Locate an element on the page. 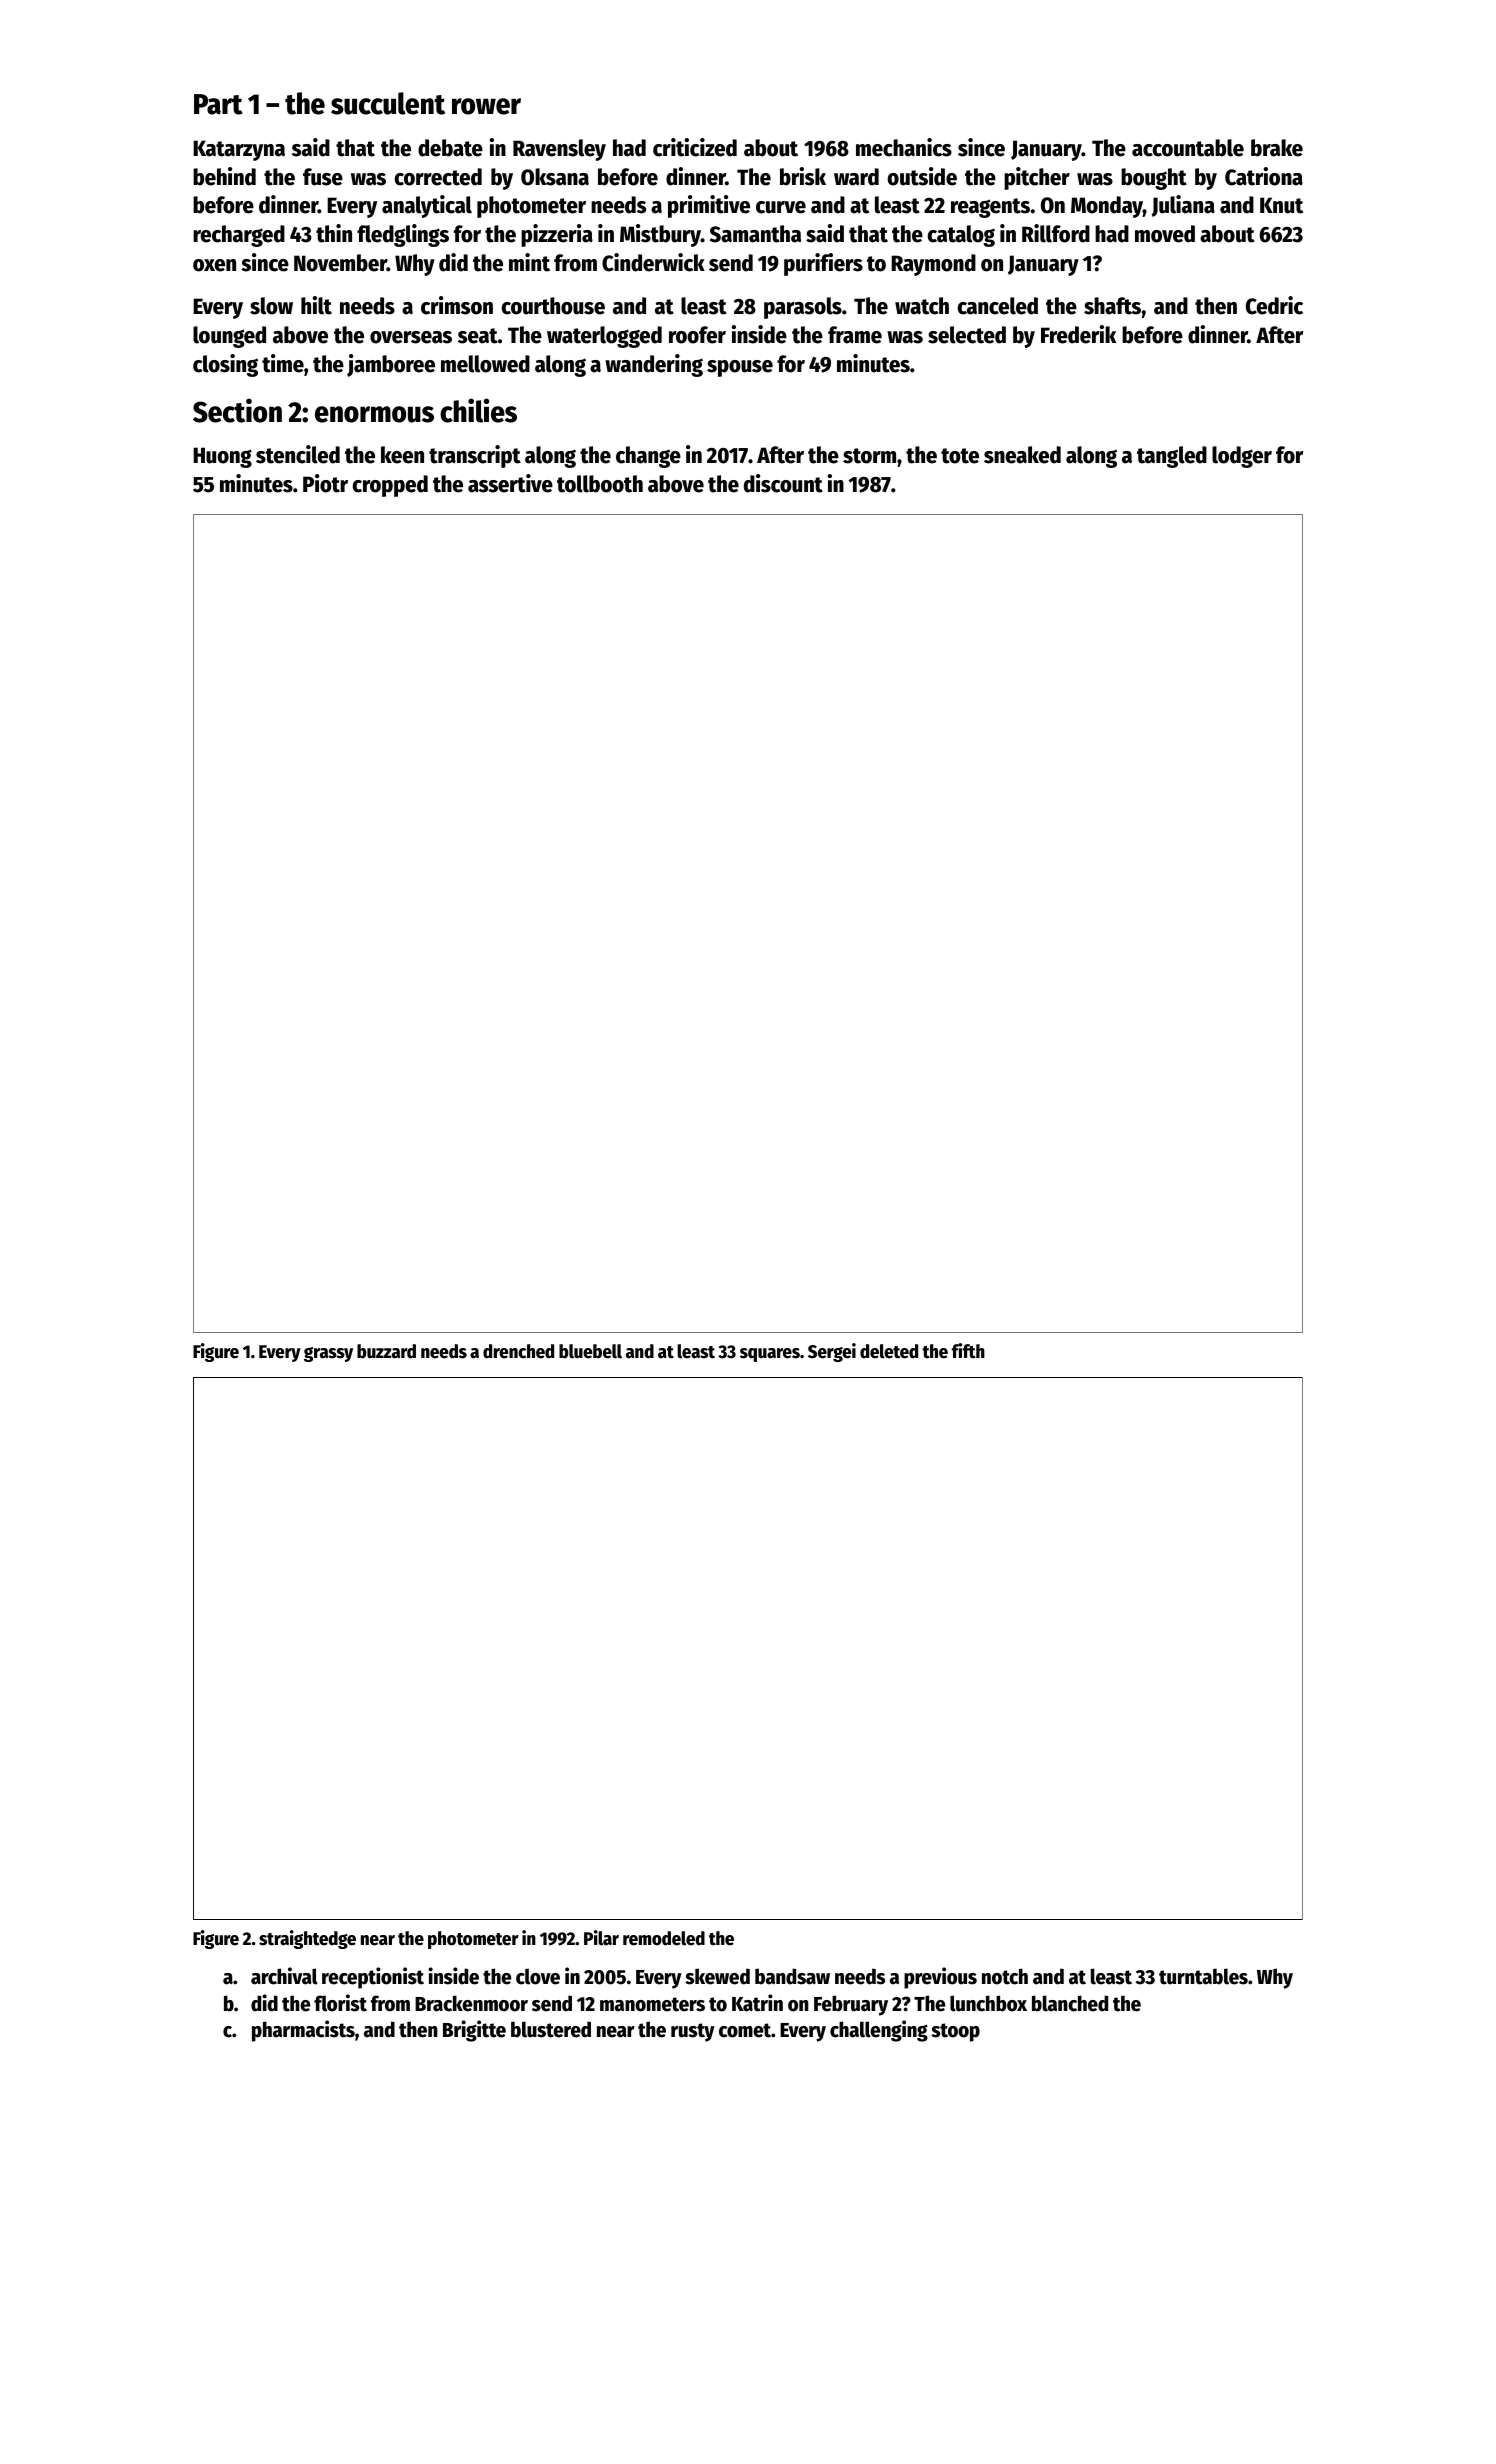  fifth is located at coordinates (968, 1351).
